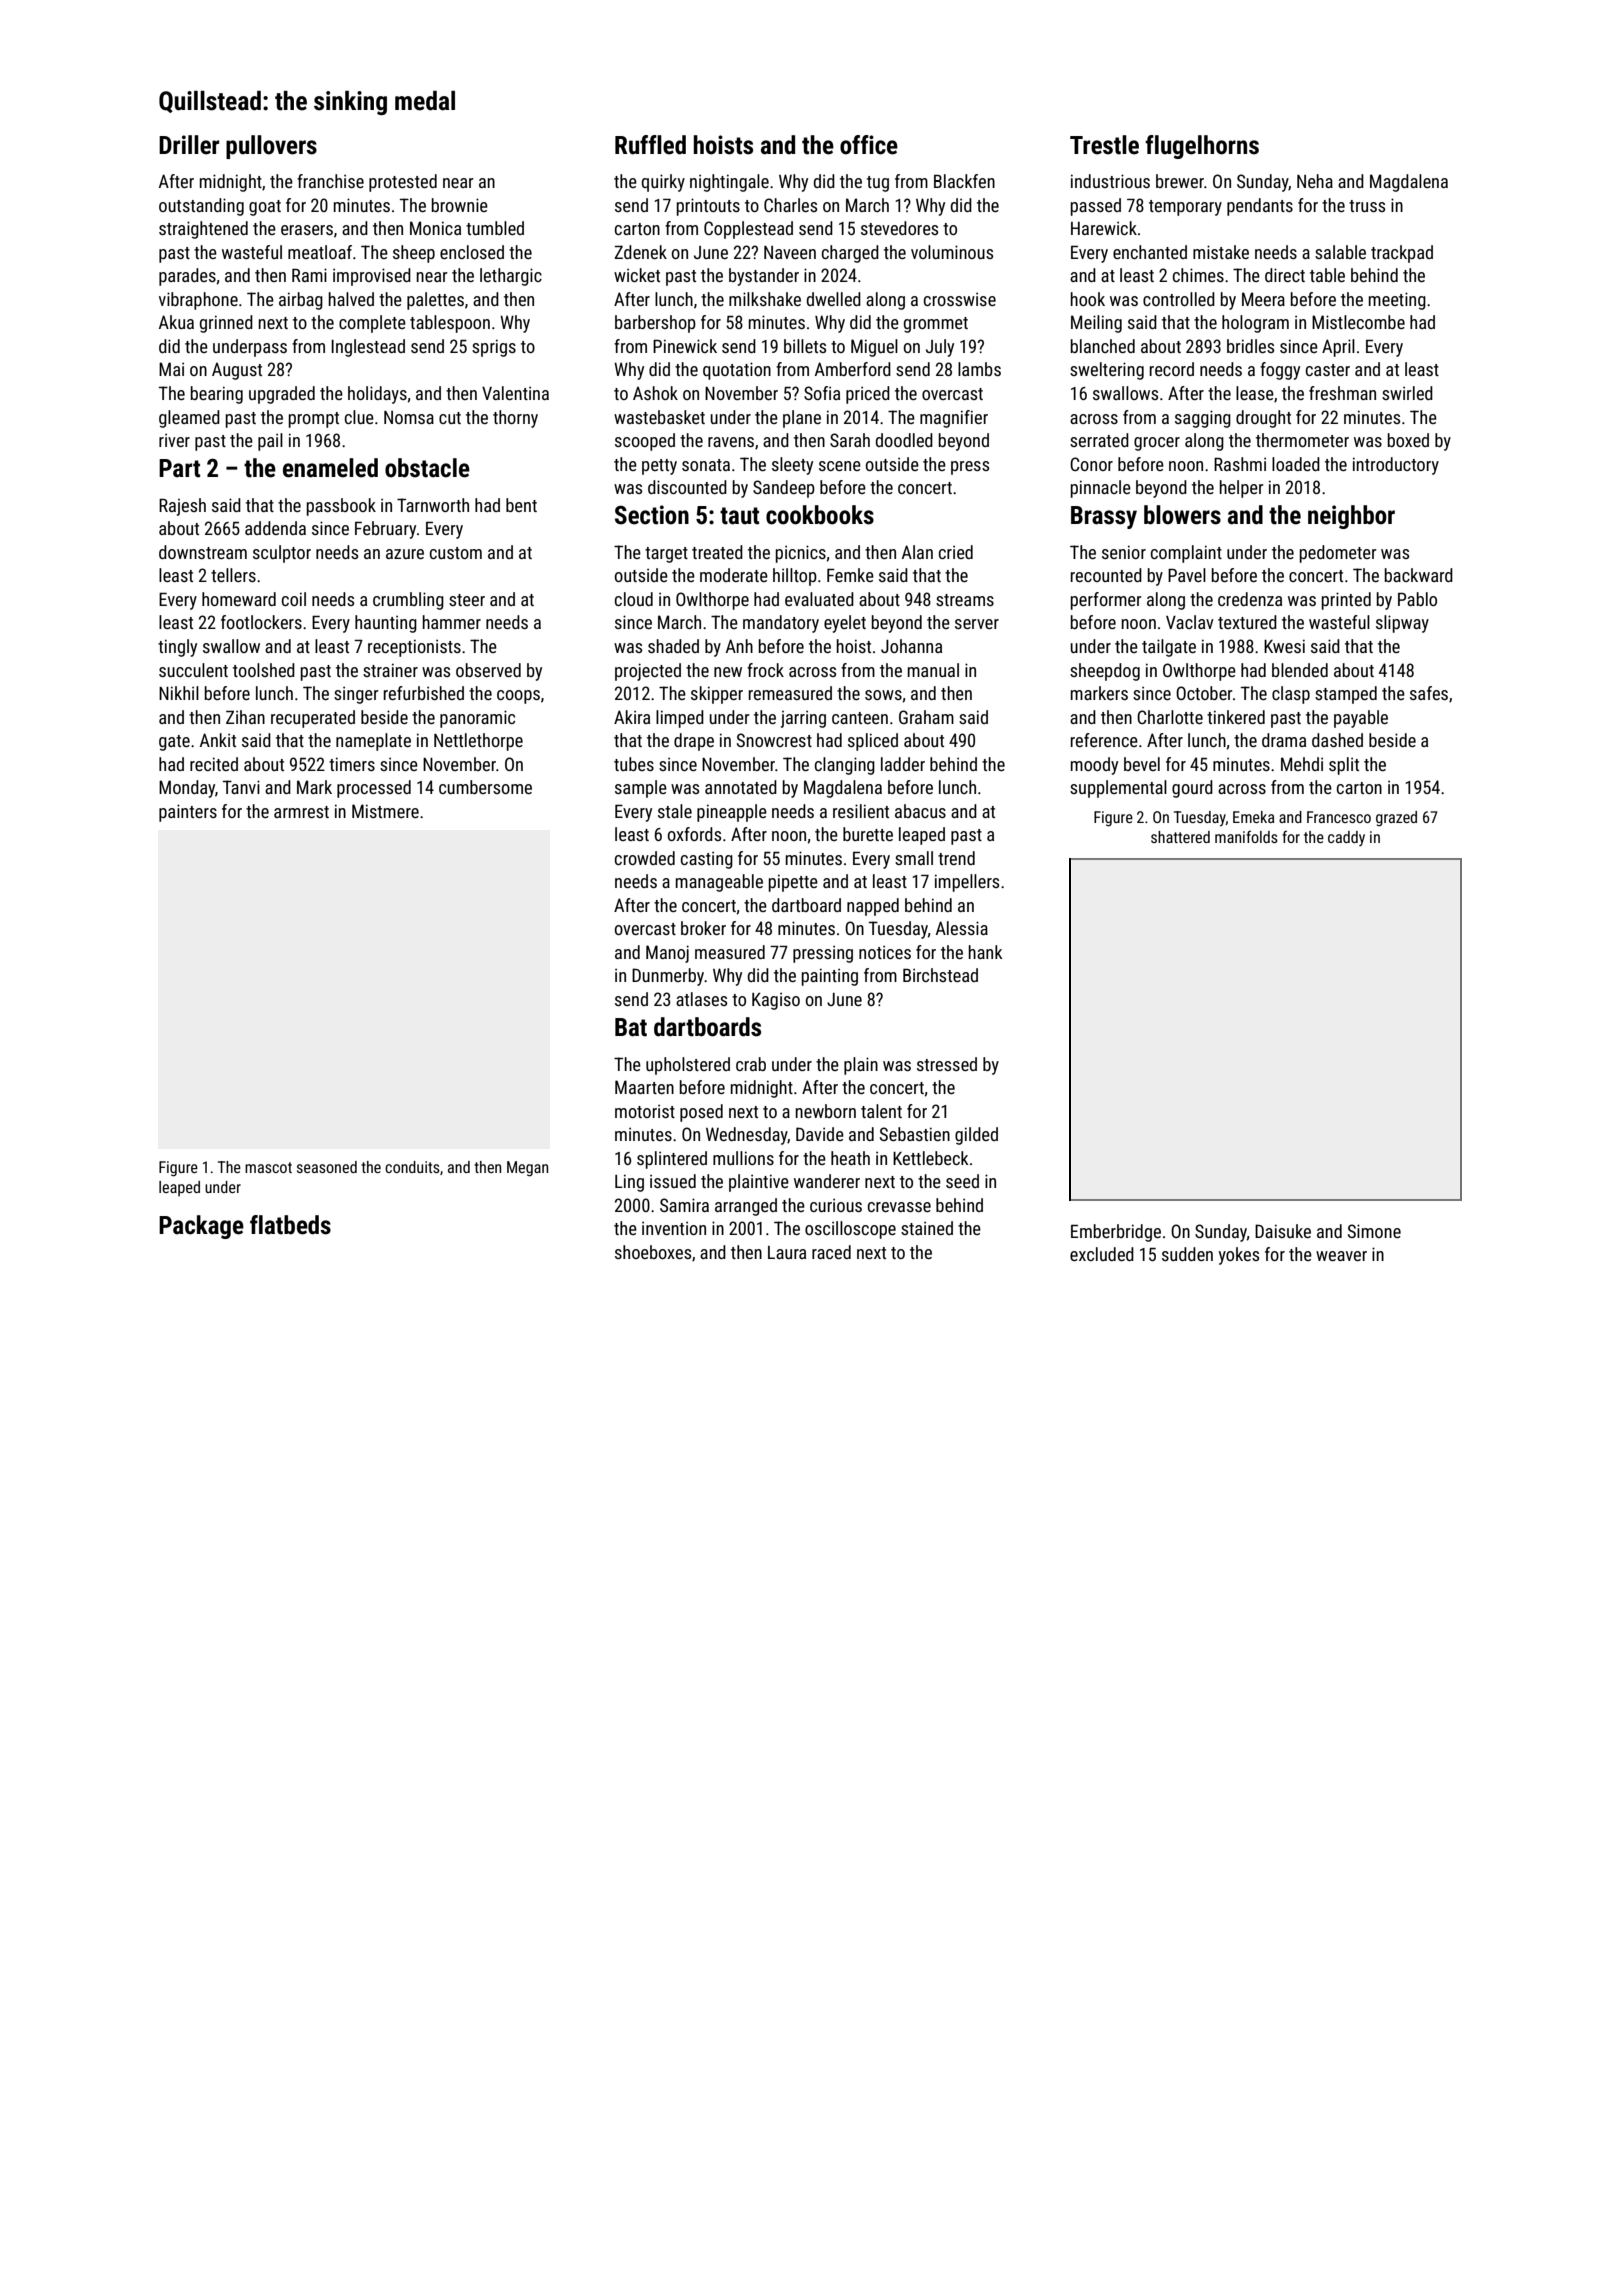  Describe the element at coordinates (385, 811) in the image. I see `Mistmere` at that location.
